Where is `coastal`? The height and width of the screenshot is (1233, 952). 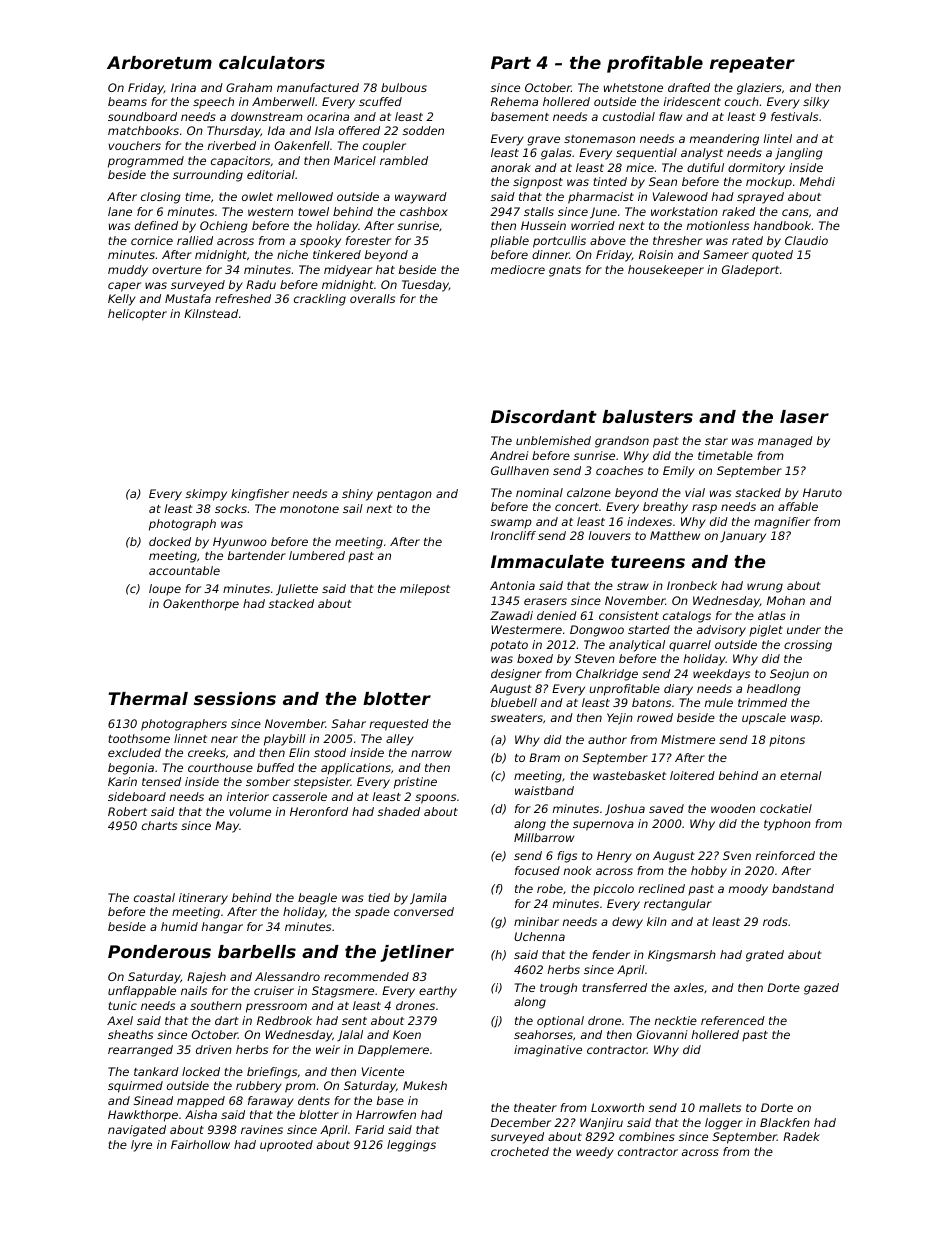
coastal is located at coordinates (154, 897).
